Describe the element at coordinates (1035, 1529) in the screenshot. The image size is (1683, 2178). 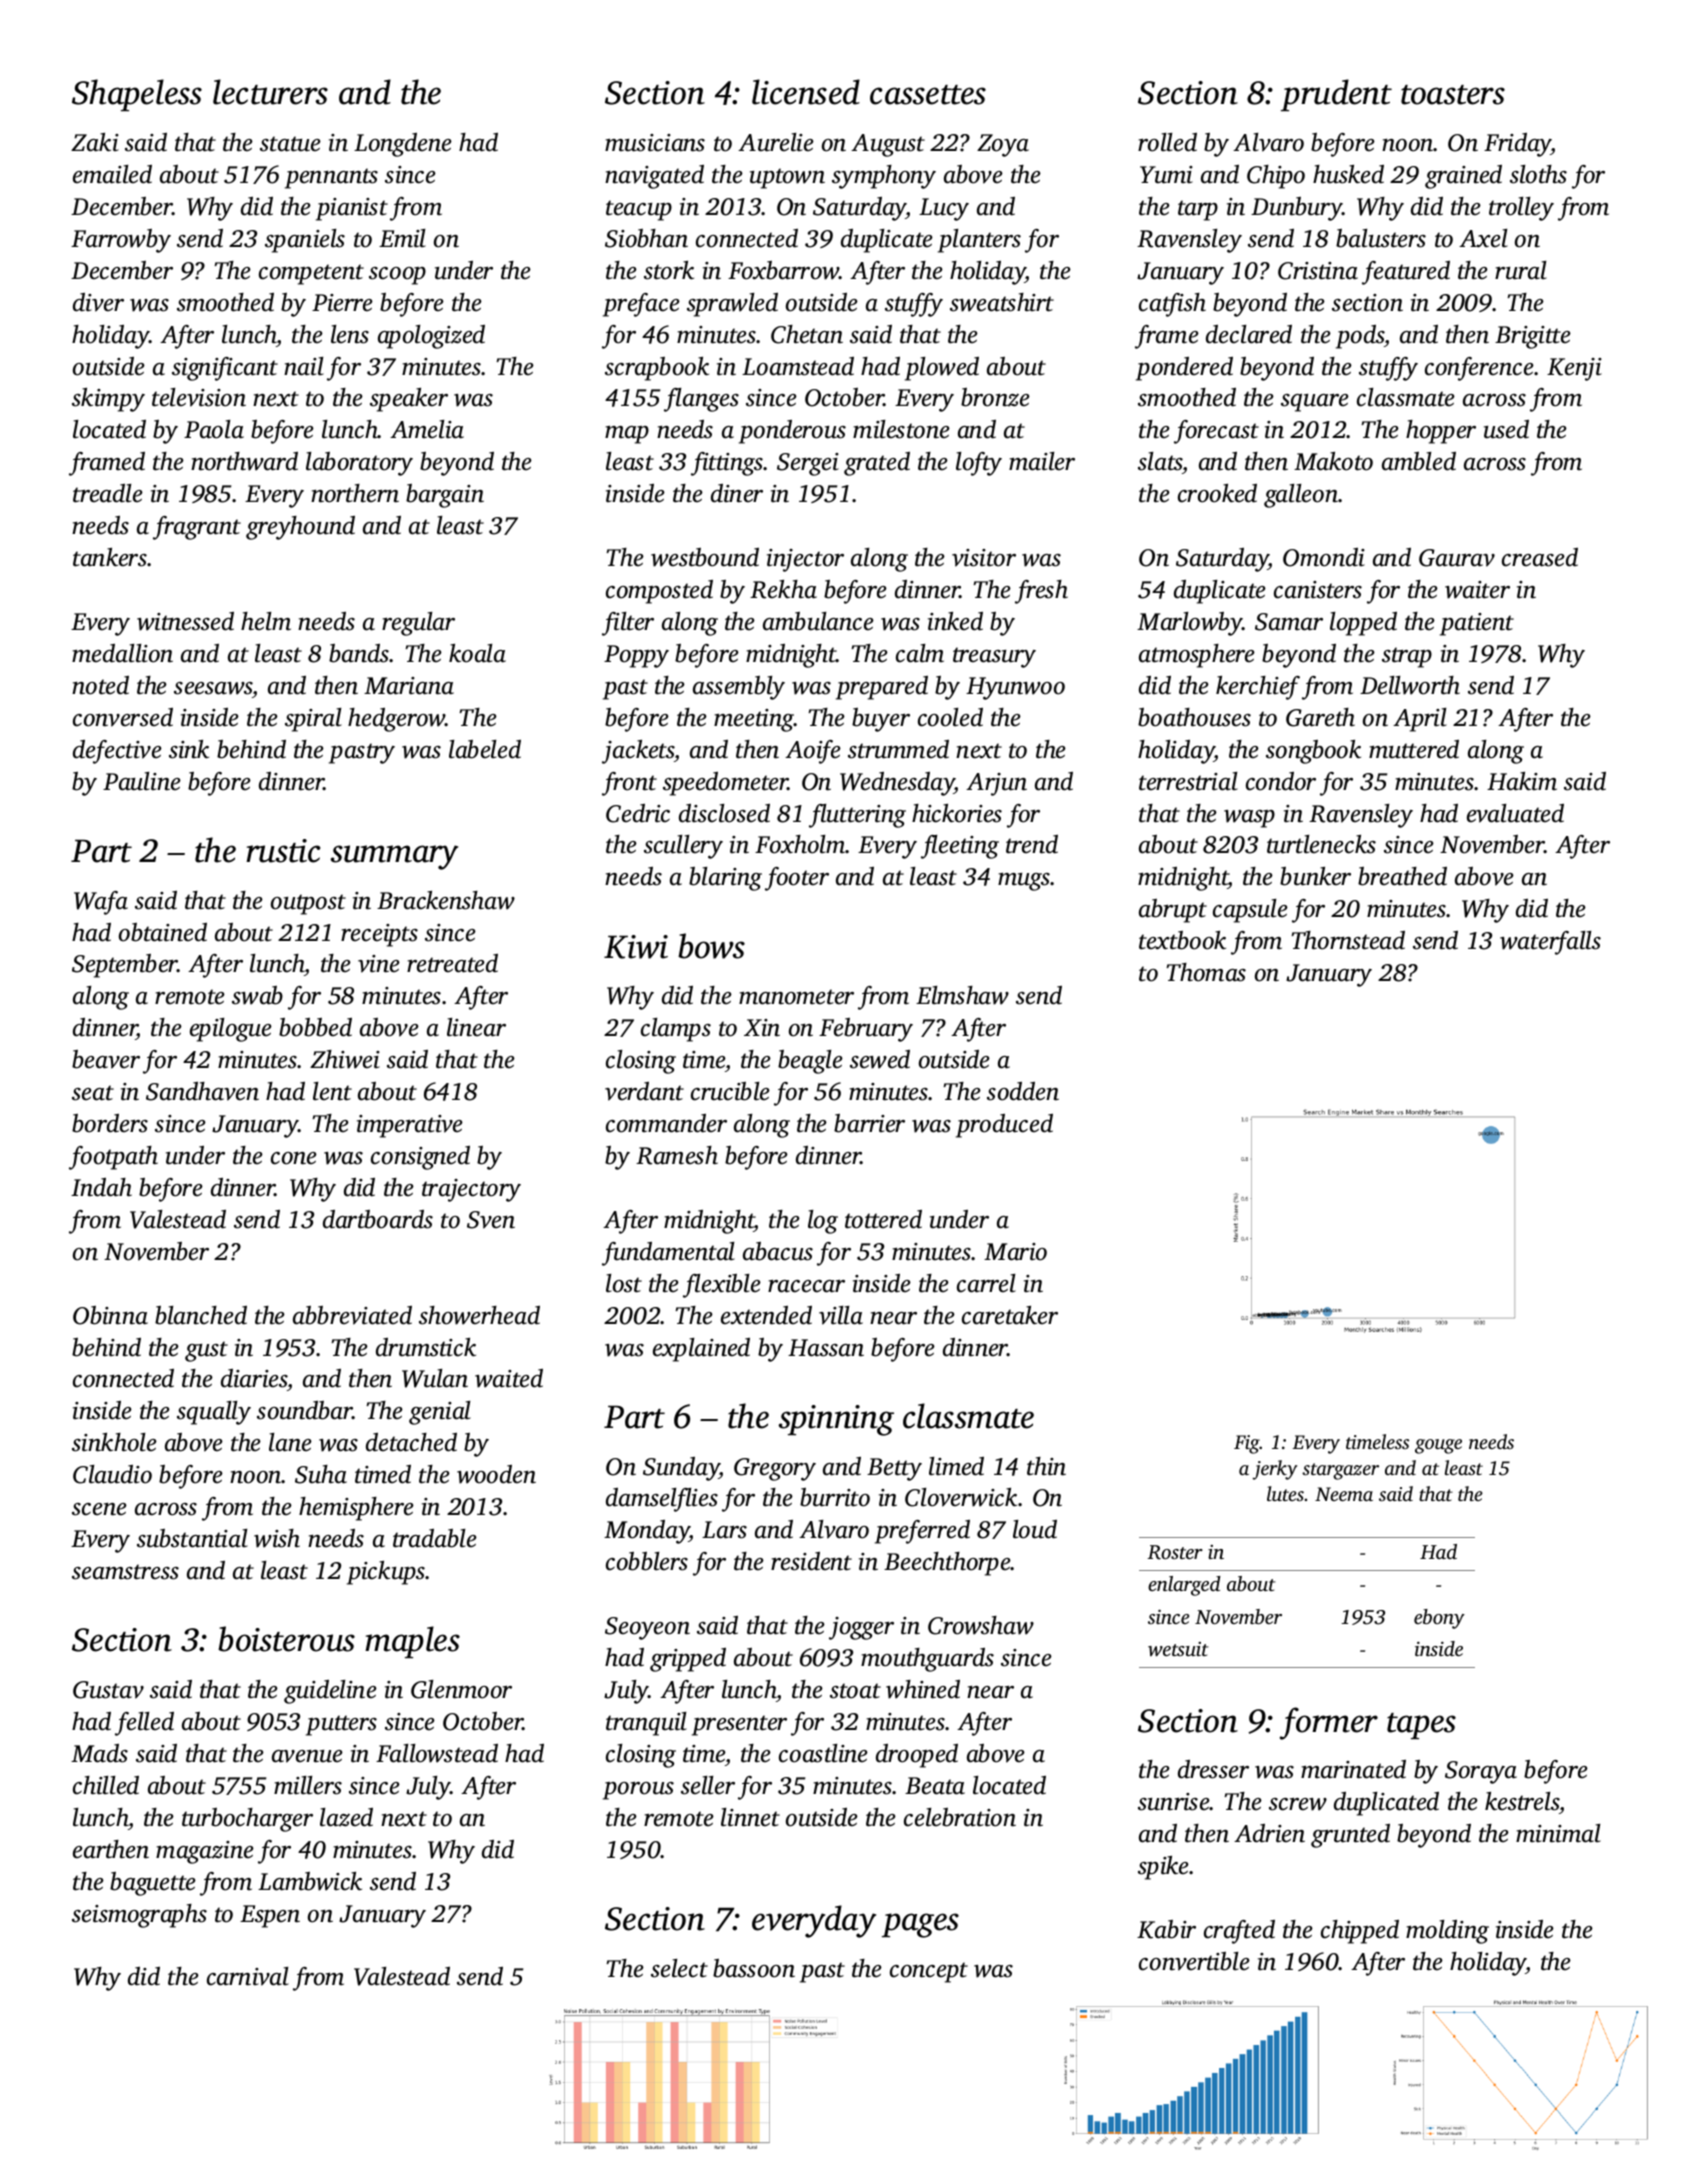
I see `loud` at that location.
